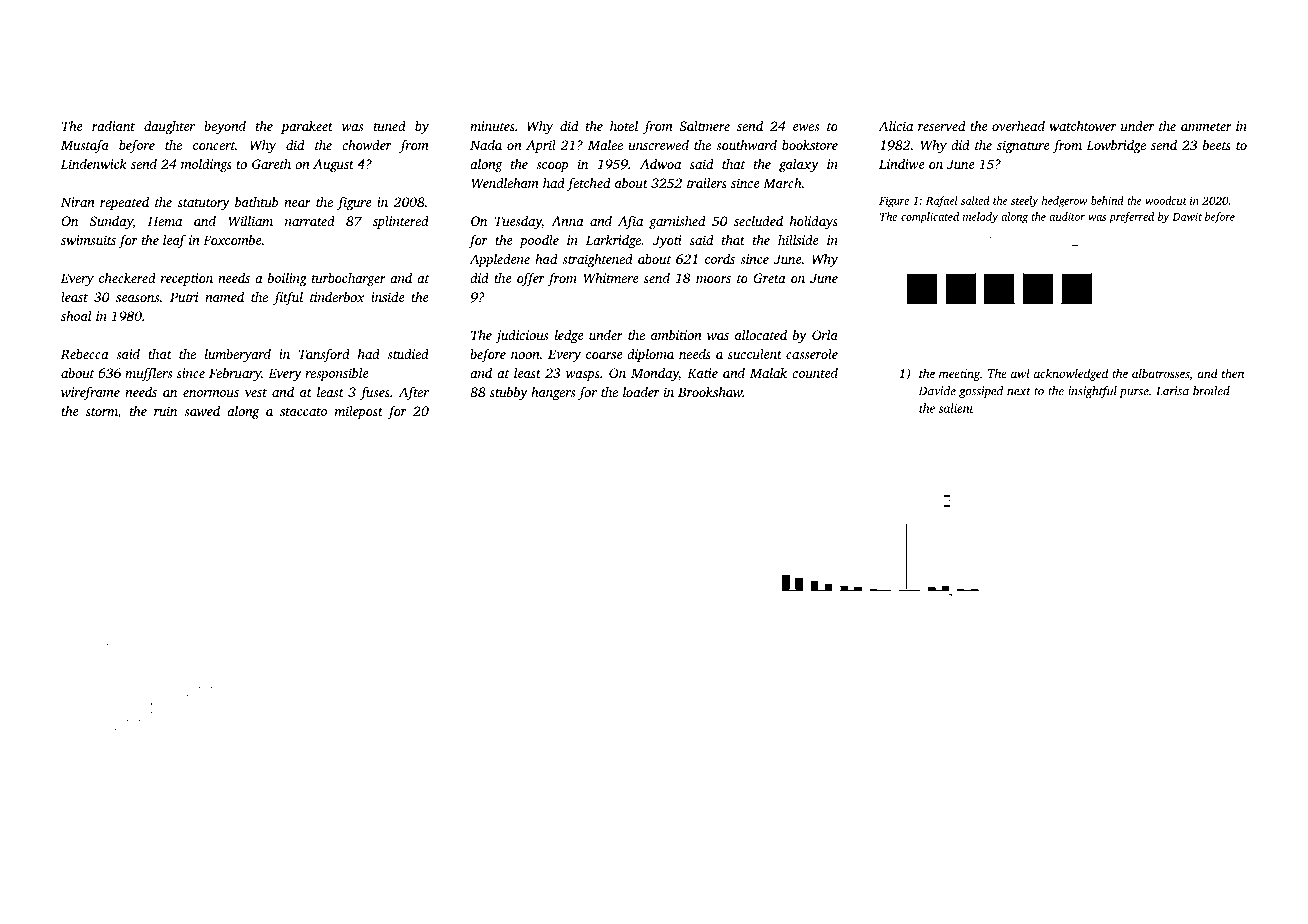  I want to click on radiant, so click(113, 126).
